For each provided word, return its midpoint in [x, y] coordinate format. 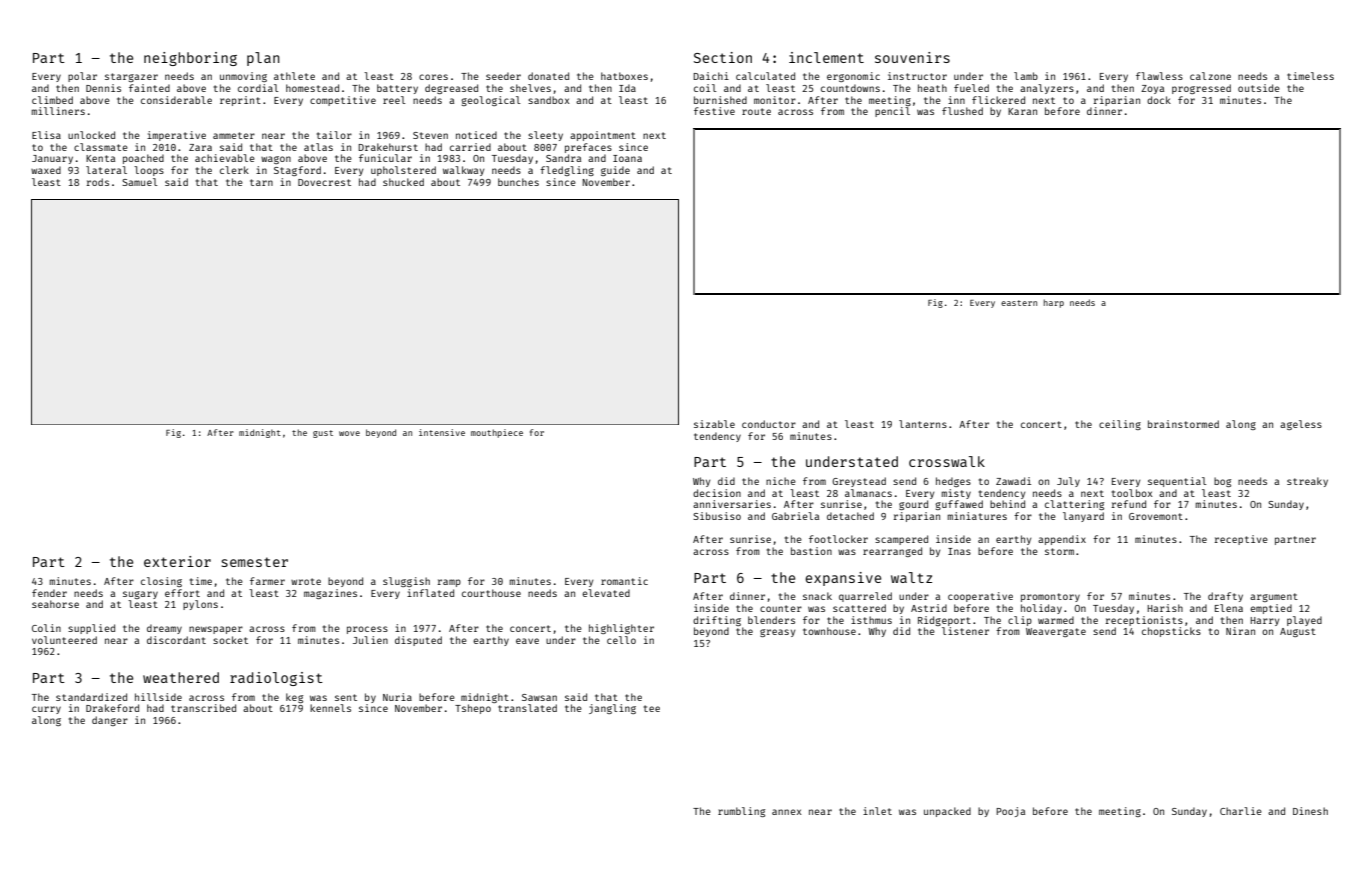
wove [349, 433]
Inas [959, 551]
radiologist [276, 679]
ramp [449, 583]
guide [615, 171]
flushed [962, 111]
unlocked [91, 135]
